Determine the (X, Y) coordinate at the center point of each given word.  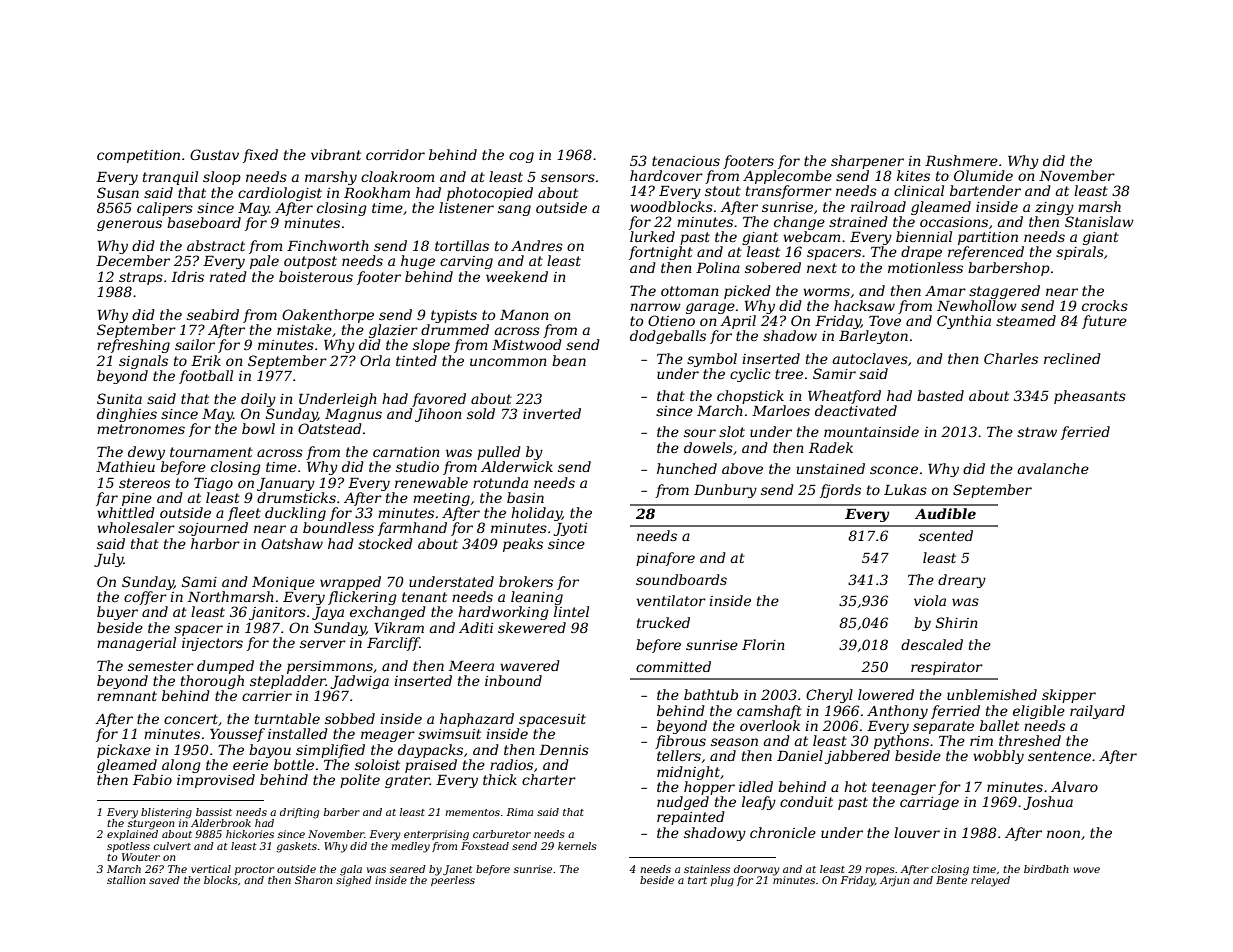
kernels (577, 846)
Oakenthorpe (328, 316)
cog (521, 157)
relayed (990, 881)
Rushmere (961, 160)
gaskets (296, 847)
